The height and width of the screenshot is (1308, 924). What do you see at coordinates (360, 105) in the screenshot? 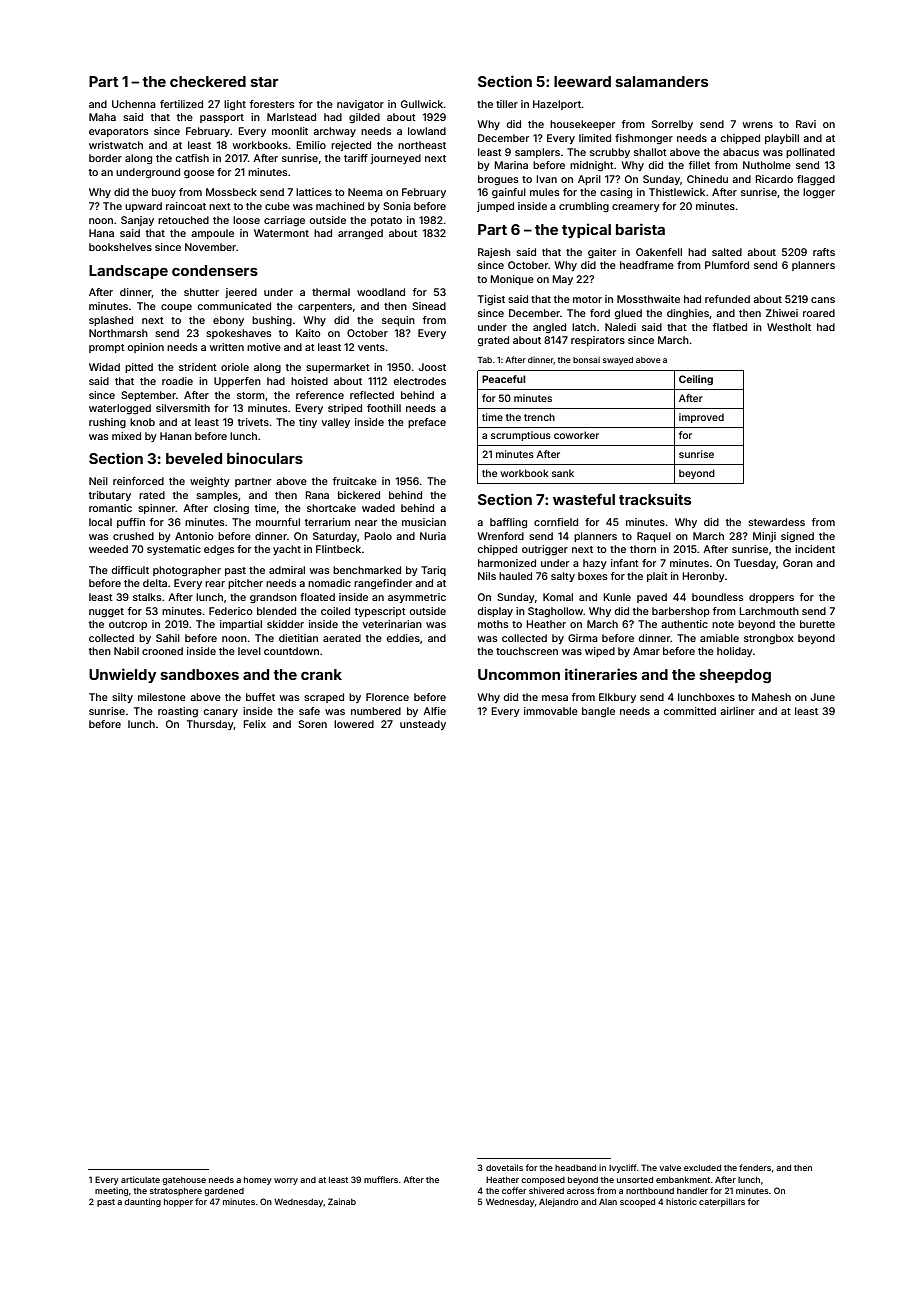
I see `navigator` at bounding box center [360, 105].
